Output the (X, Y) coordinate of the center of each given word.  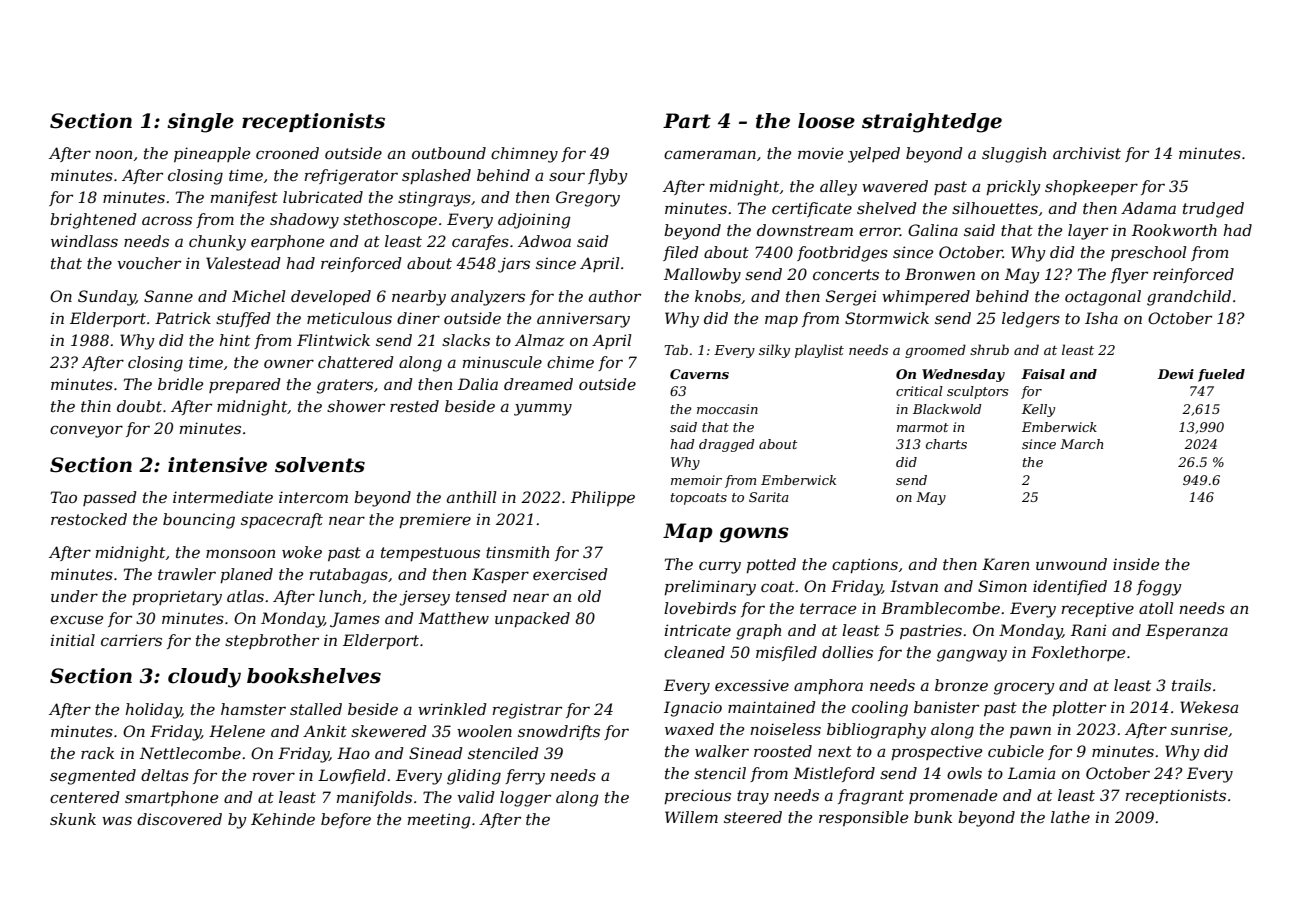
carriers (131, 640)
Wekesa (1209, 707)
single (200, 123)
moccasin (727, 409)
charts (946, 444)
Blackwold (947, 409)
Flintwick (333, 340)
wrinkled (452, 709)
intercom (313, 497)
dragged (727, 445)
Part (687, 121)
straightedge (932, 123)
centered (85, 797)
